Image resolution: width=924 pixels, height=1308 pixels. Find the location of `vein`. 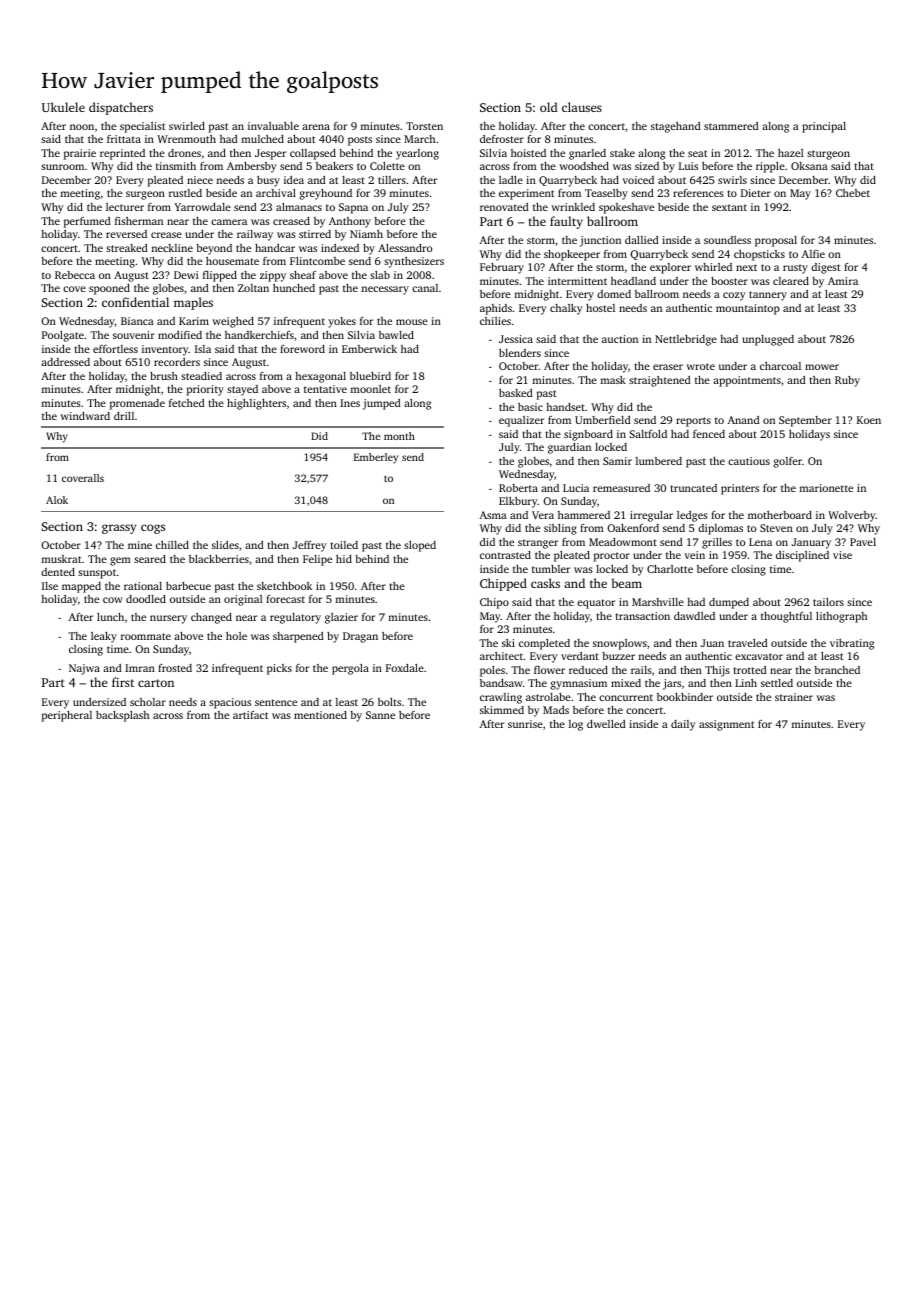

vein is located at coordinates (694, 555).
